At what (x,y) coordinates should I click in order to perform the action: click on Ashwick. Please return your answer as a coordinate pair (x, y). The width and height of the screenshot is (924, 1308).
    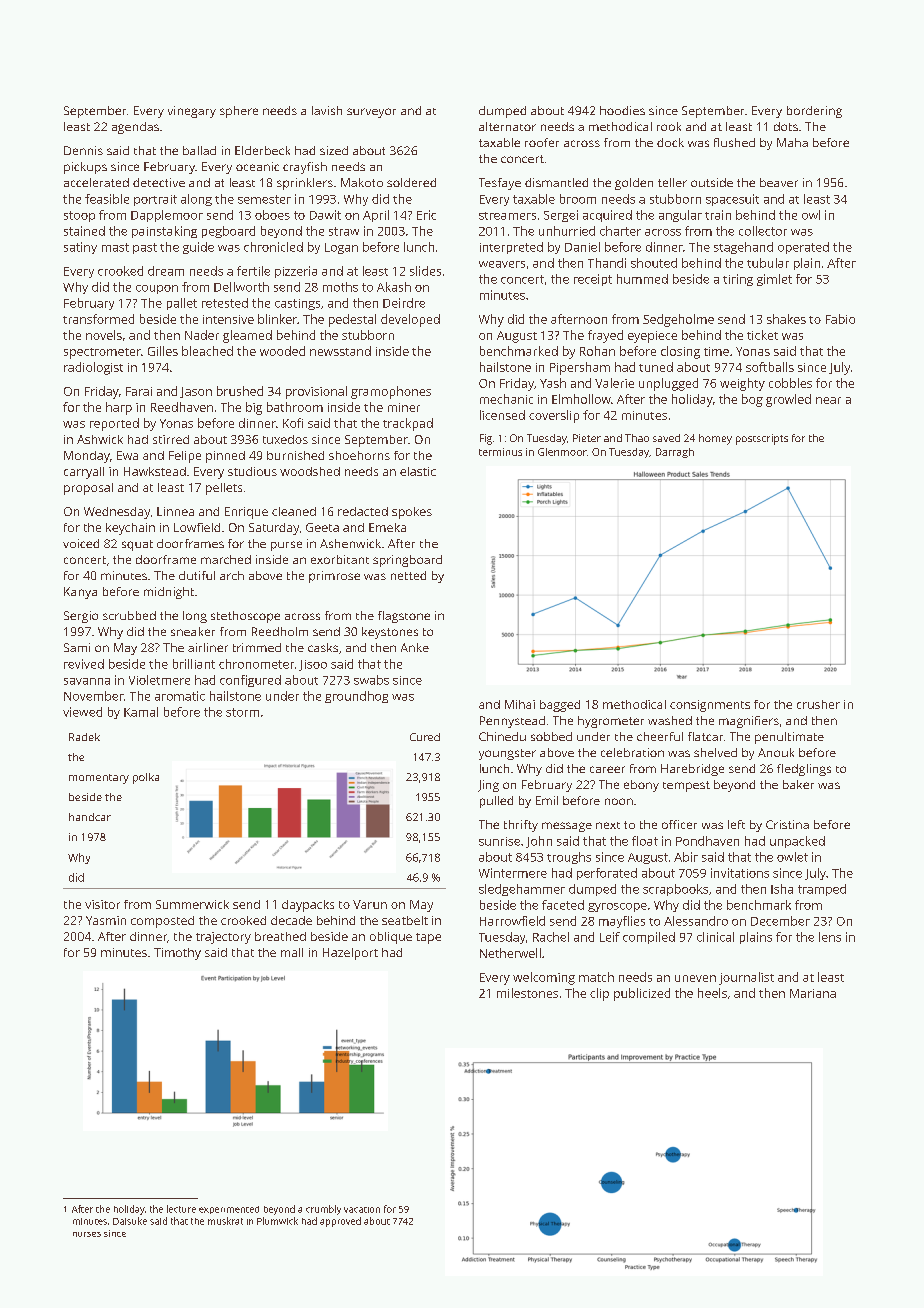
    Looking at the image, I should click on (100, 439).
